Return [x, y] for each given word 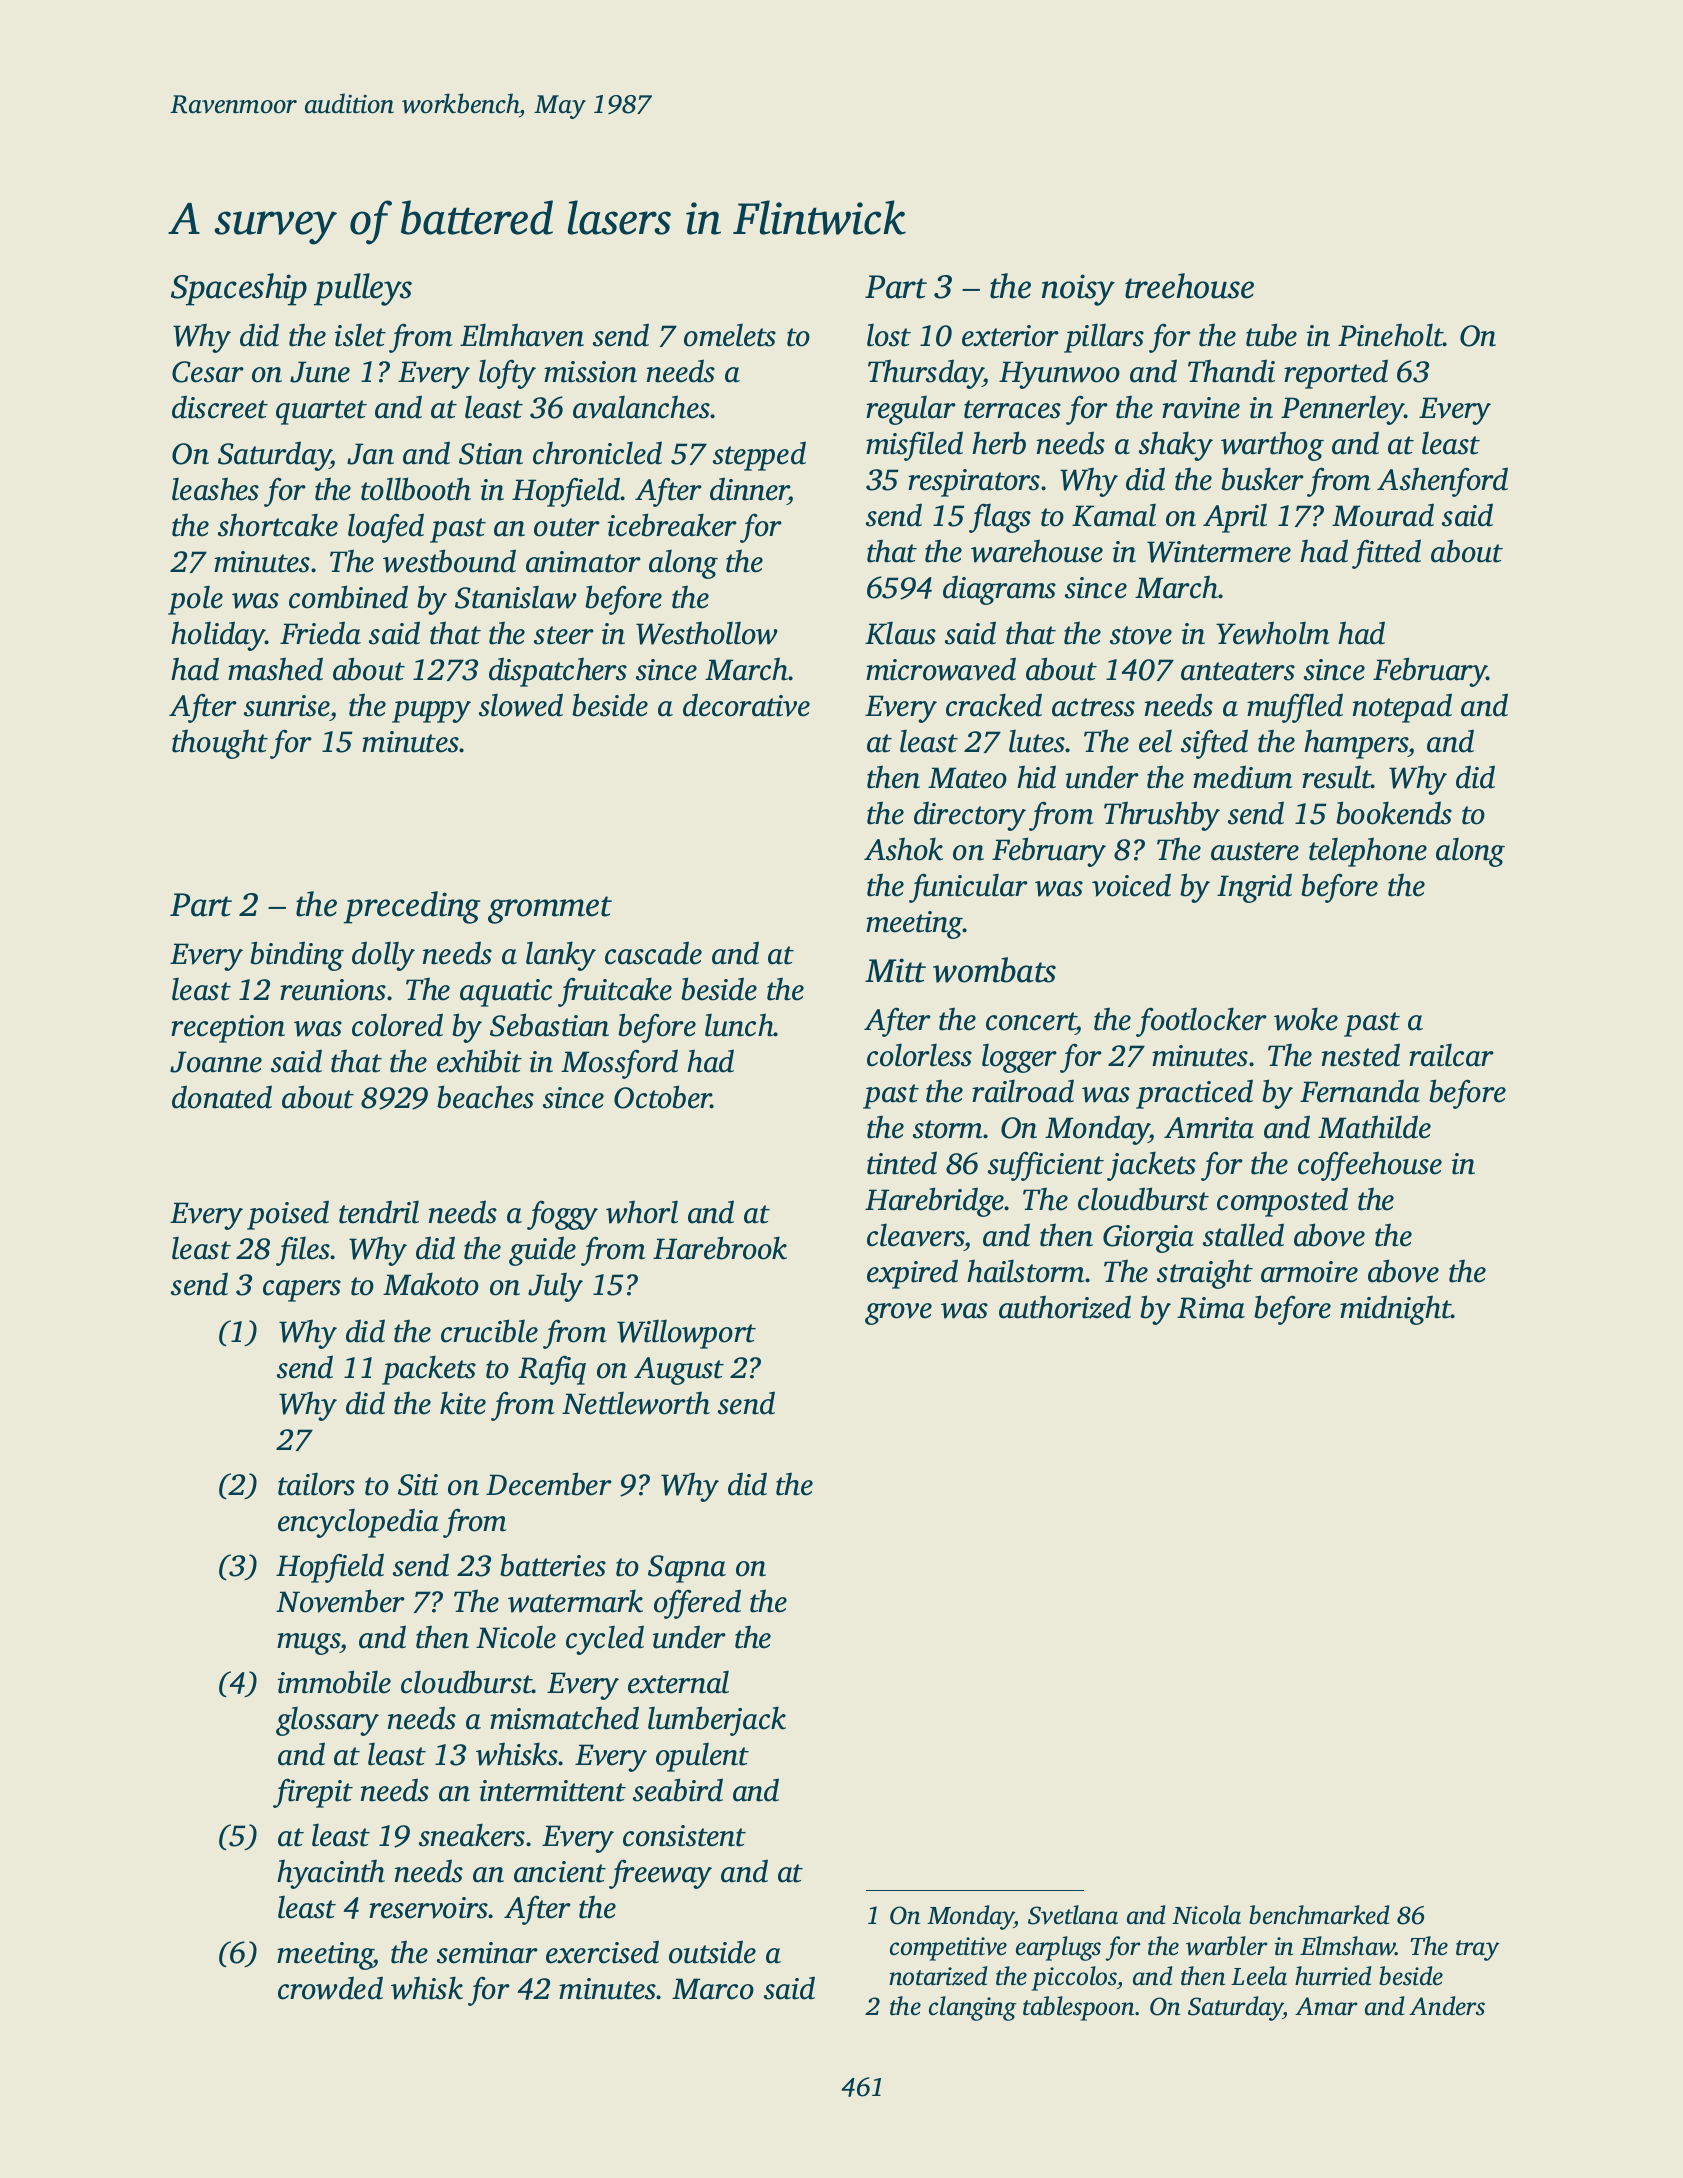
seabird [678, 1790]
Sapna [687, 1569]
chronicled [597, 453]
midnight [1395, 1310]
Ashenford [1442, 482]
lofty [507, 374]
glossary [327, 1721]
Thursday [925, 374]
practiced [1194, 1094]
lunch [739, 1025]
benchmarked [1319, 1915]
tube [1271, 335]
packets [429, 1370]
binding [297, 956]
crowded [330, 1988]
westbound [449, 561]
